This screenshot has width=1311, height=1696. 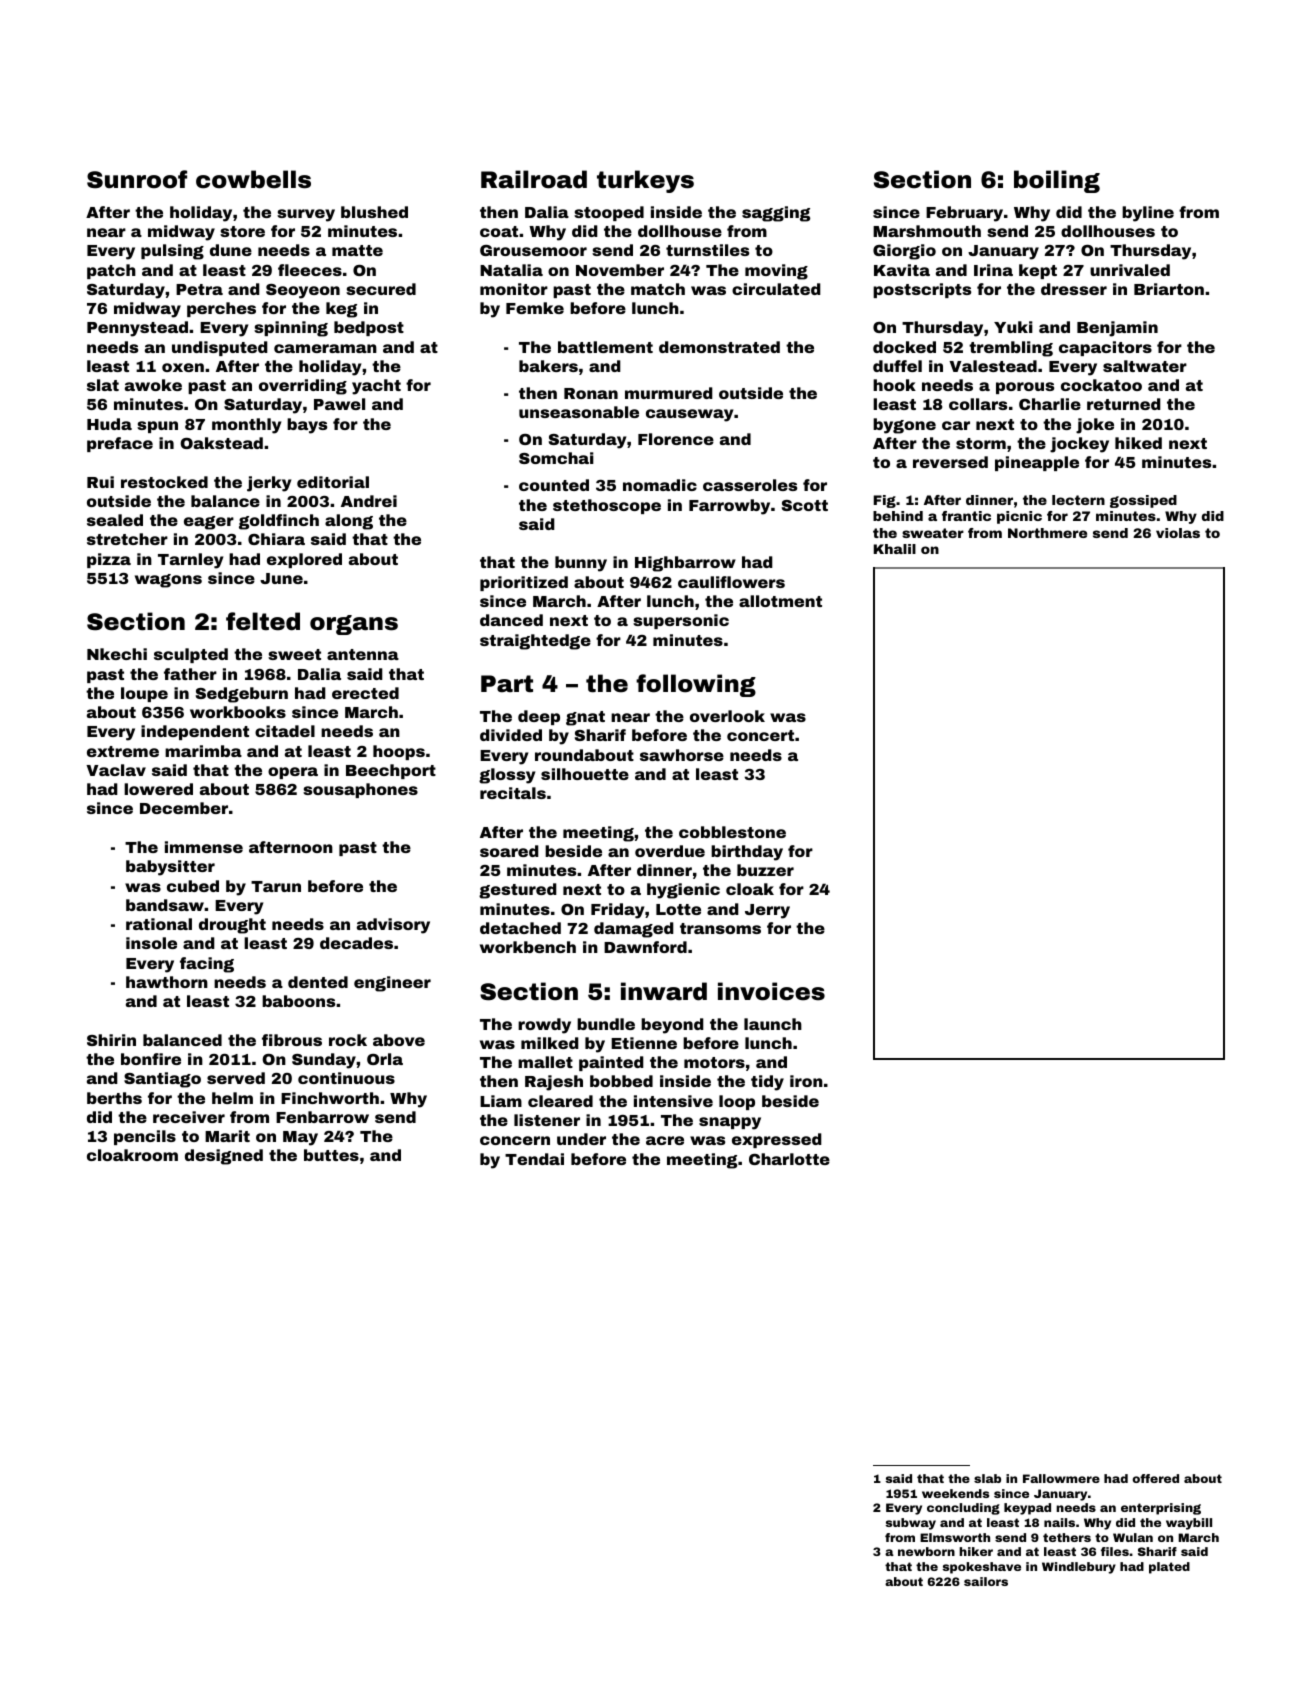 I want to click on spinning, so click(x=291, y=329).
